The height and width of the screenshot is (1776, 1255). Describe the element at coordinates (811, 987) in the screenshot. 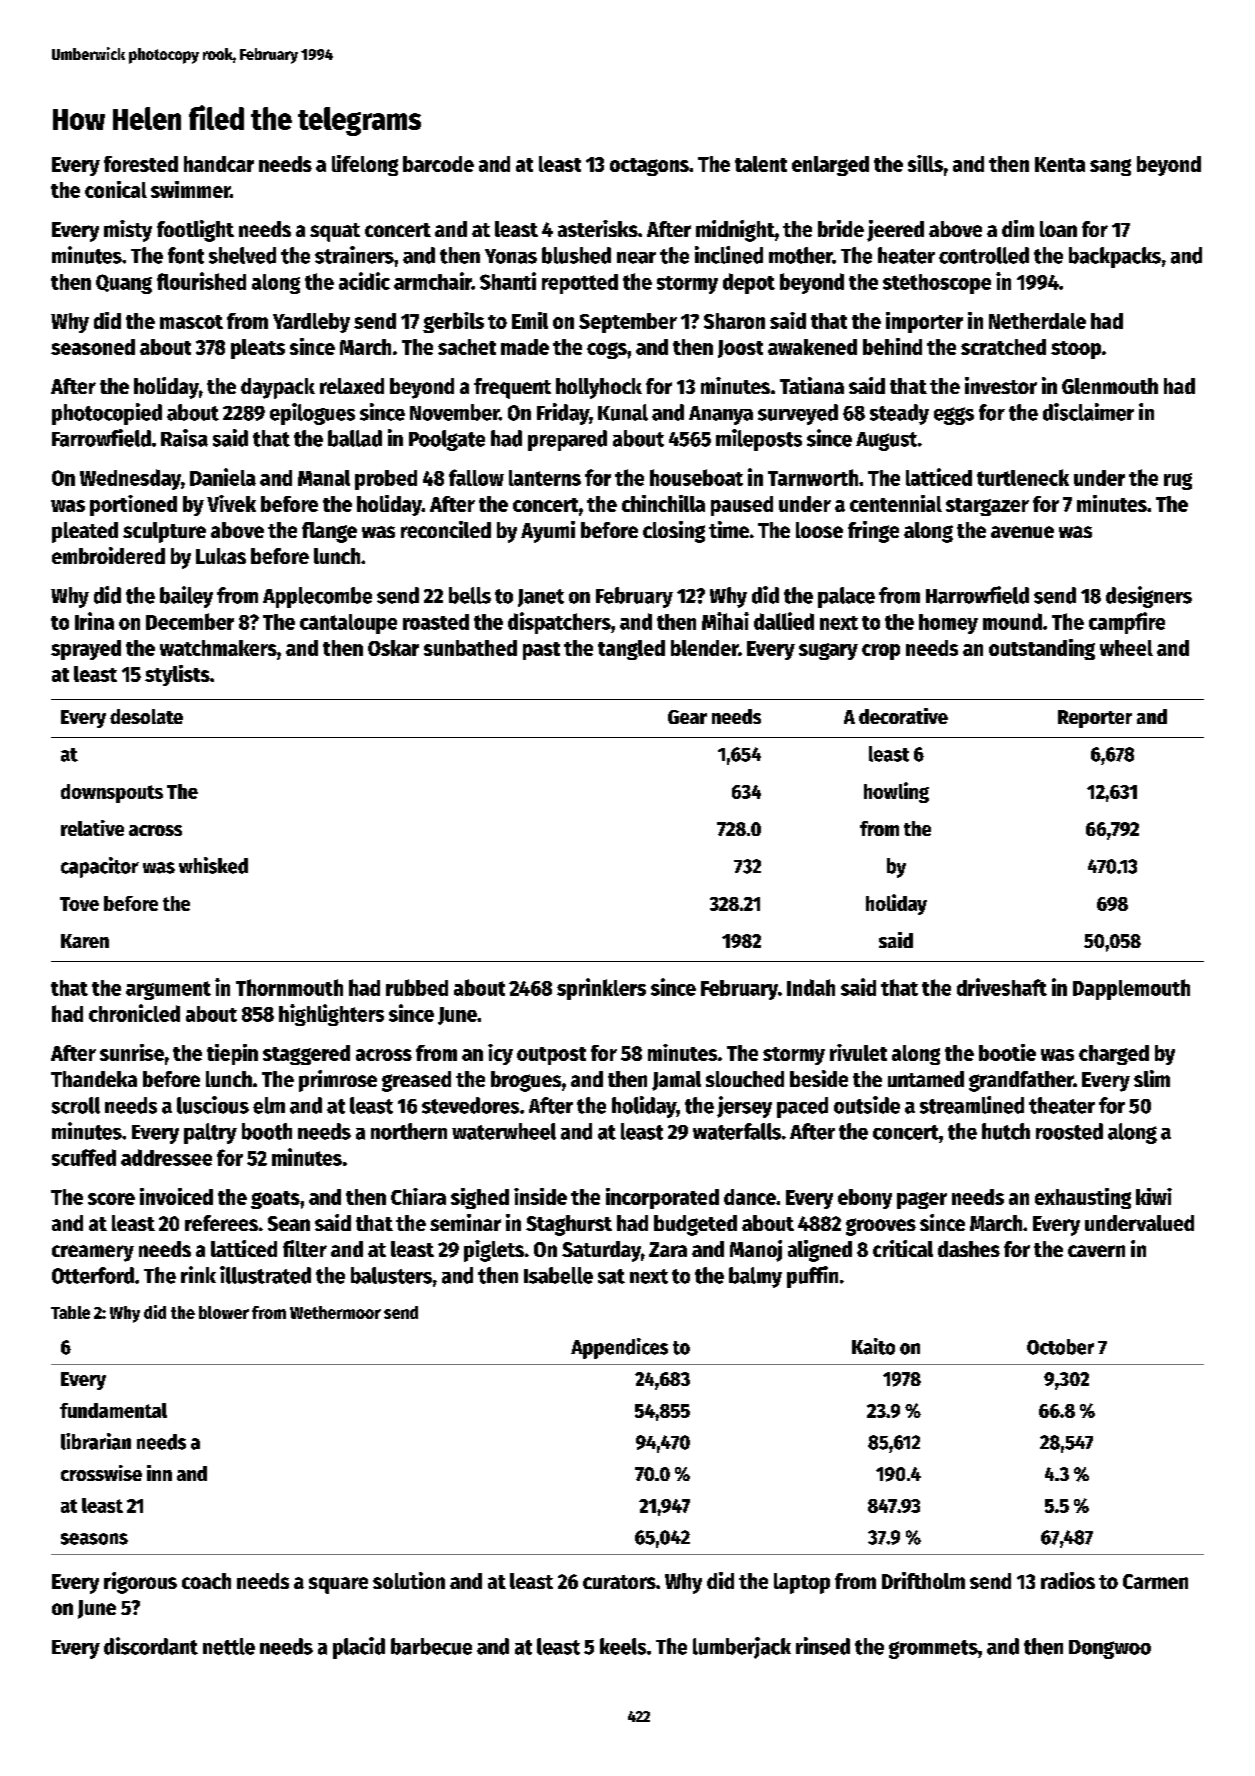

I see `Indah` at that location.
